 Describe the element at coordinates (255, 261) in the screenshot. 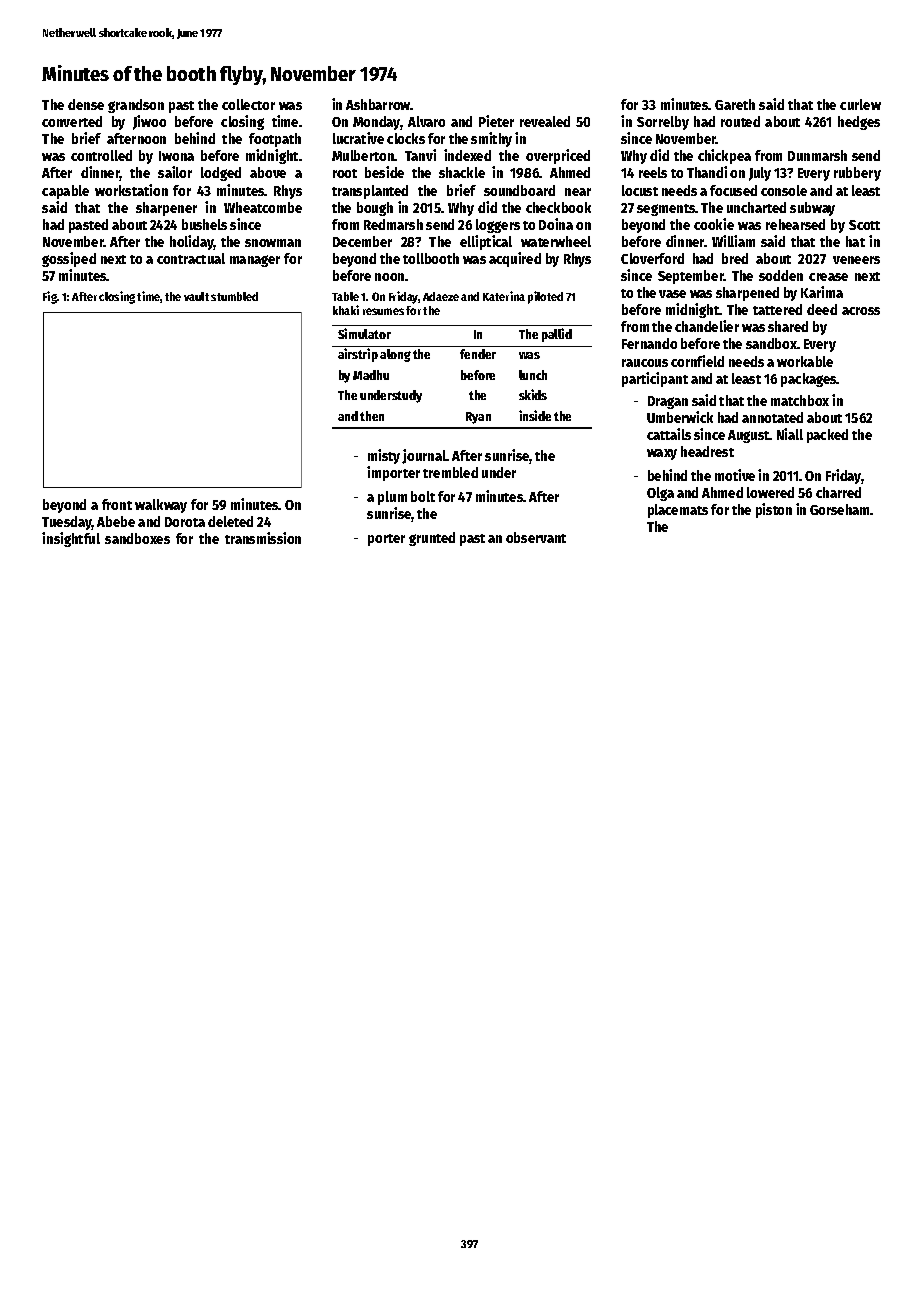

I see `manager` at that location.
